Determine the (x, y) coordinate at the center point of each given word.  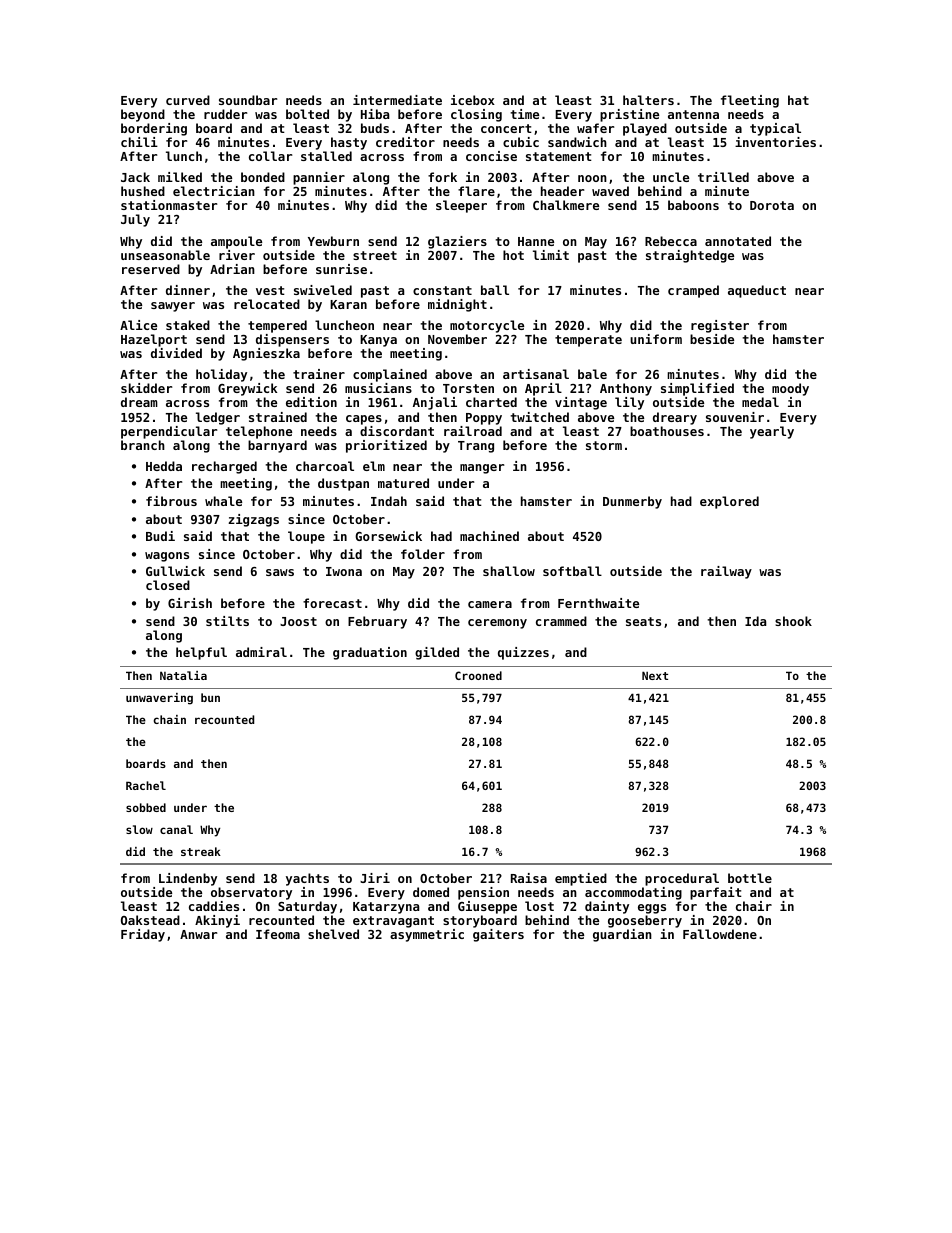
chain (169, 719)
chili (139, 142)
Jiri (375, 878)
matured (403, 483)
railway (726, 572)
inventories (775, 142)
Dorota (772, 205)
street (375, 255)
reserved (151, 269)
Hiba (375, 114)
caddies (214, 906)
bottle (750, 878)
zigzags (253, 520)
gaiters (498, 935)
